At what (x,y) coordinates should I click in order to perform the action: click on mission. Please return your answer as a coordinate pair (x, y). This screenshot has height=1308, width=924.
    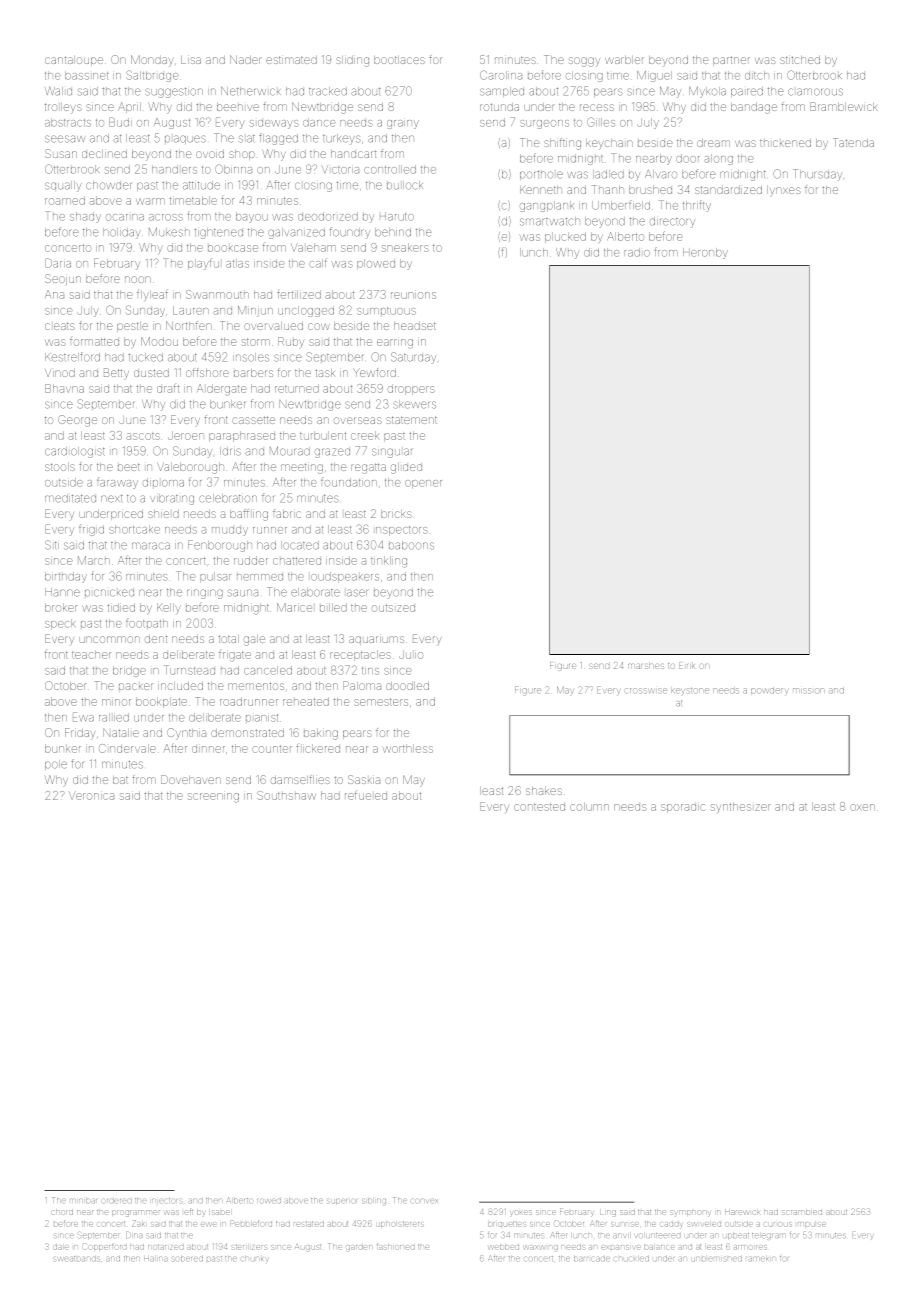
    Looking at the image, I should click on (808, 690).
